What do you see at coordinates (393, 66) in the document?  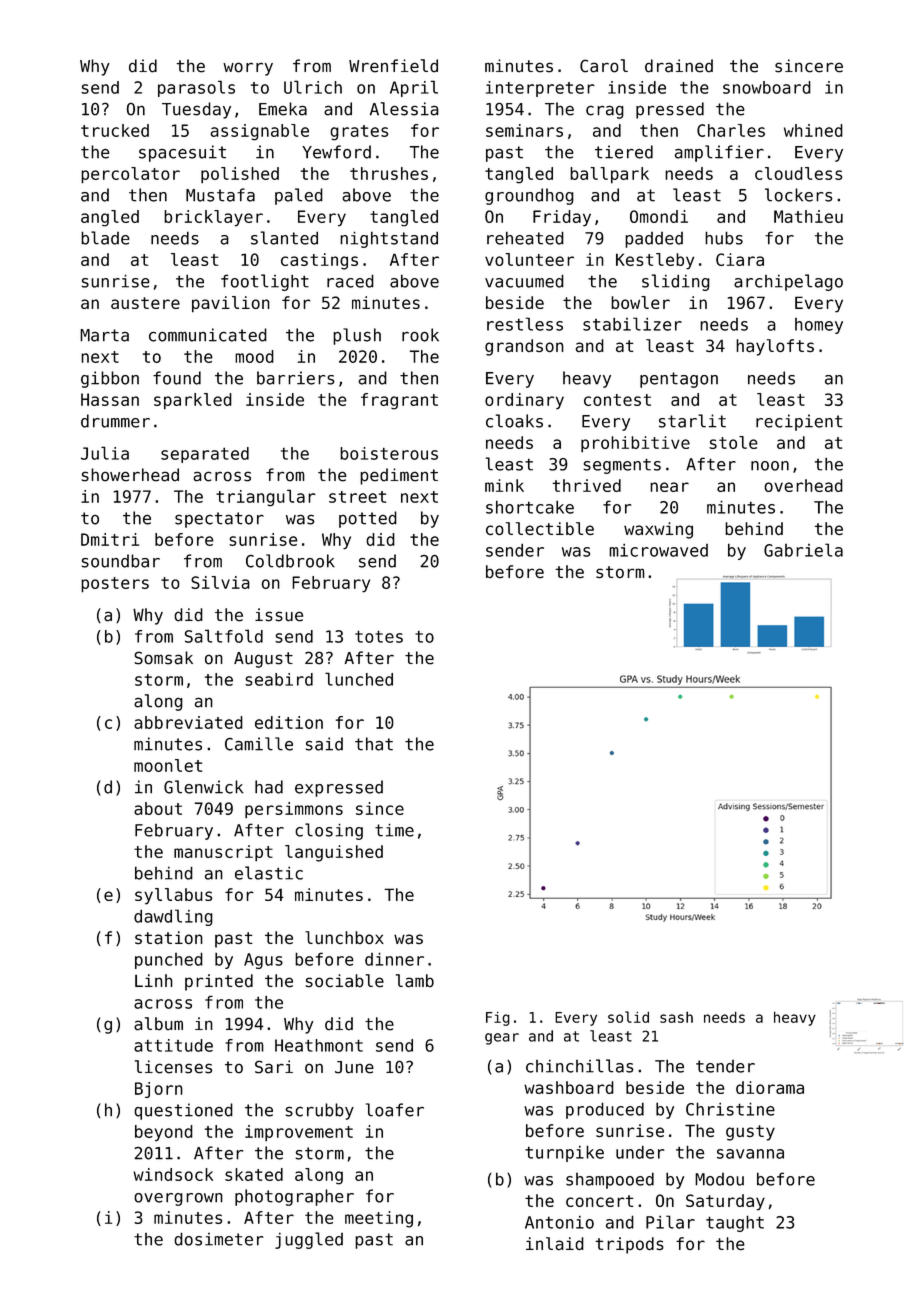 I see `Wrenfield` at bounding box center [393, 66].
